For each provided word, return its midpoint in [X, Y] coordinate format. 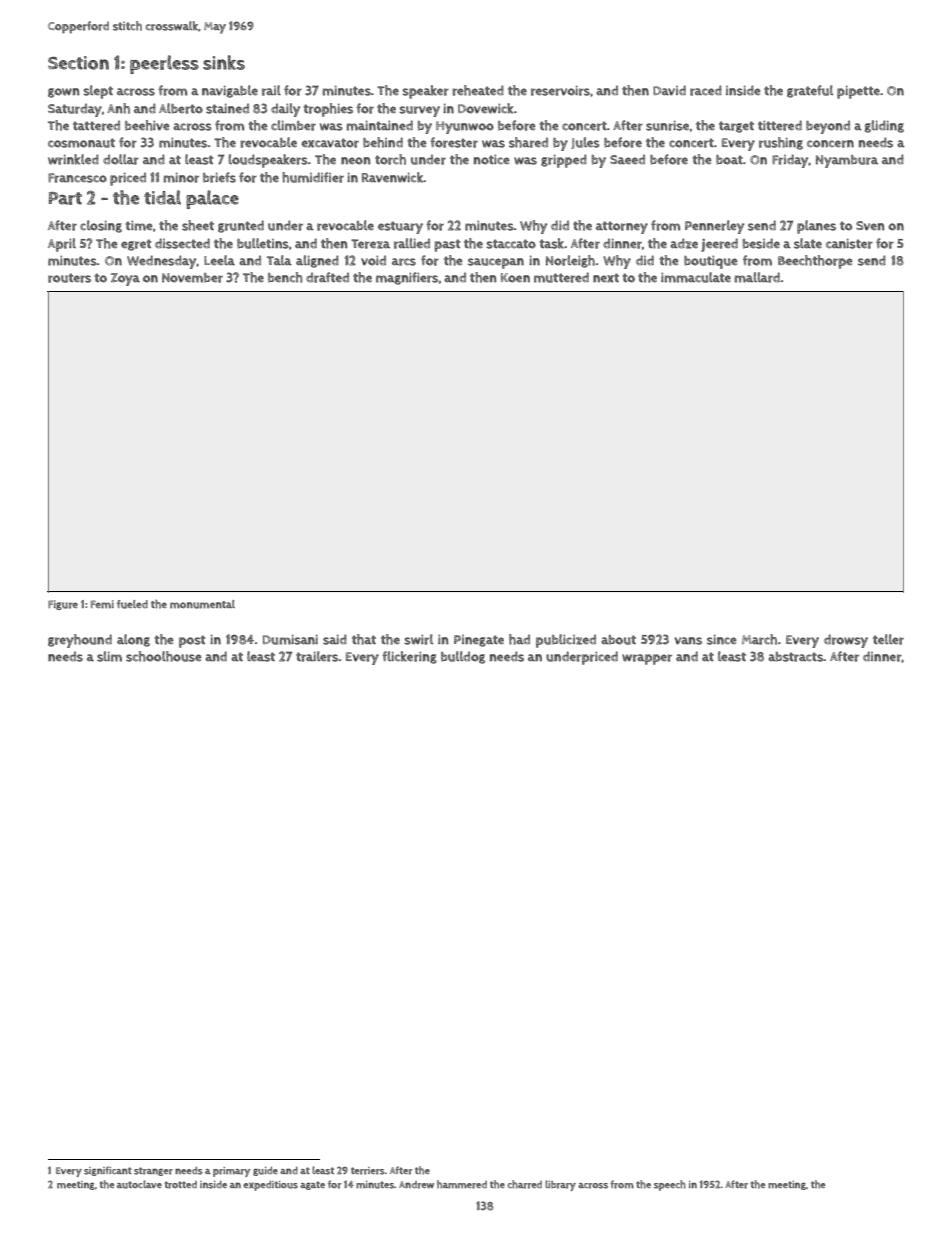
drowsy [846, 641]
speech [670, 1185]
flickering [409, 657]
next [606, 278]
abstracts [795, 657]
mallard [757, 277]
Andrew [416, 1185]
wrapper [647, 659]
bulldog [463, 657]
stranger [153, 1171]
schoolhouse [164, 656]
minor [181, 177]
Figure [63, 605]
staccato [511, 244]
